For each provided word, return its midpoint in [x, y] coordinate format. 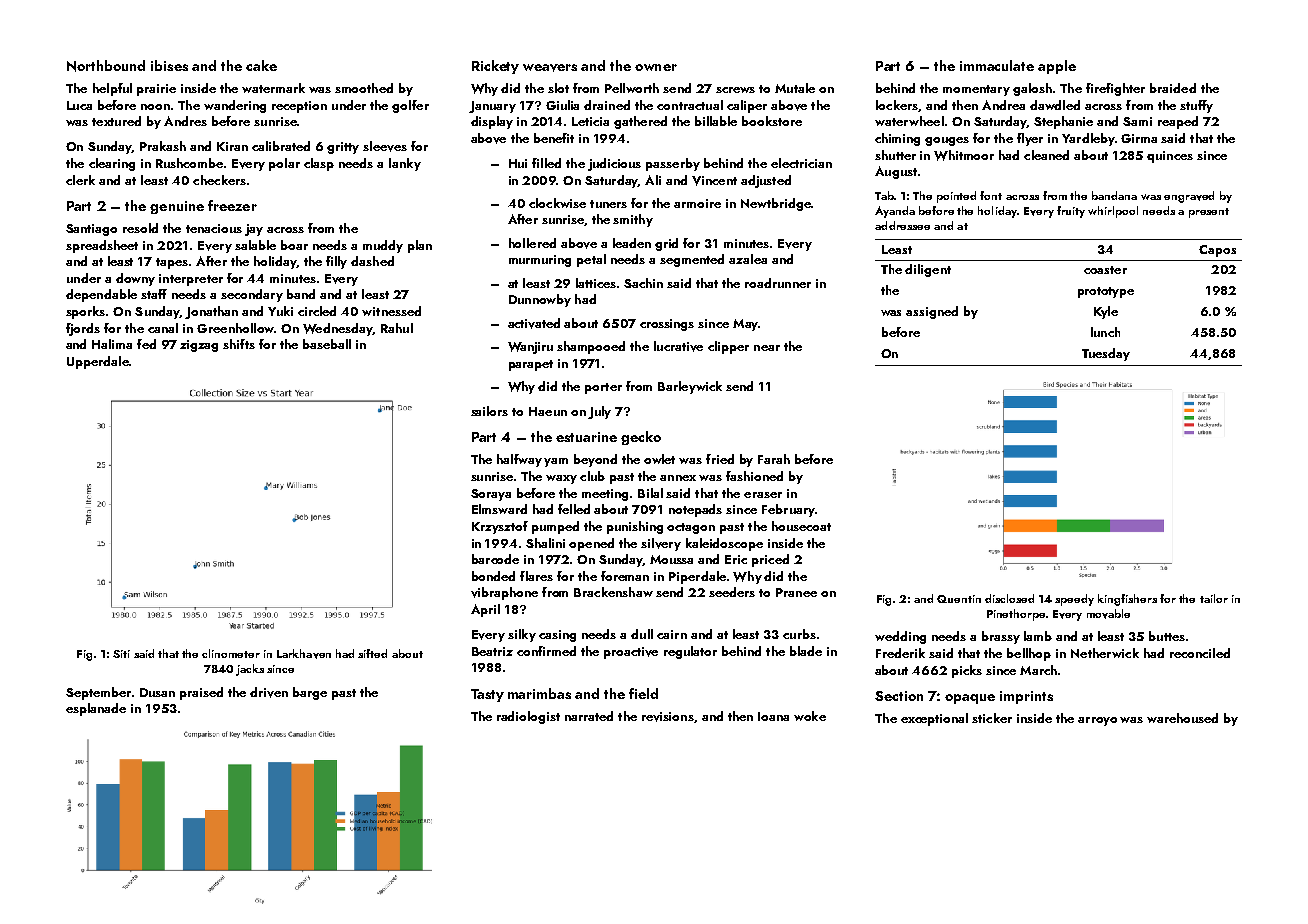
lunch [1105, 332]
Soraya [491, 495]
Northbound [106, 66]
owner [656, 67]
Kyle [1106, 312]
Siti [121, 654]
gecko [641, 438]
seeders [732, 592]
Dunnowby [540, 300]
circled [317, 311]
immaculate [997, 65]
